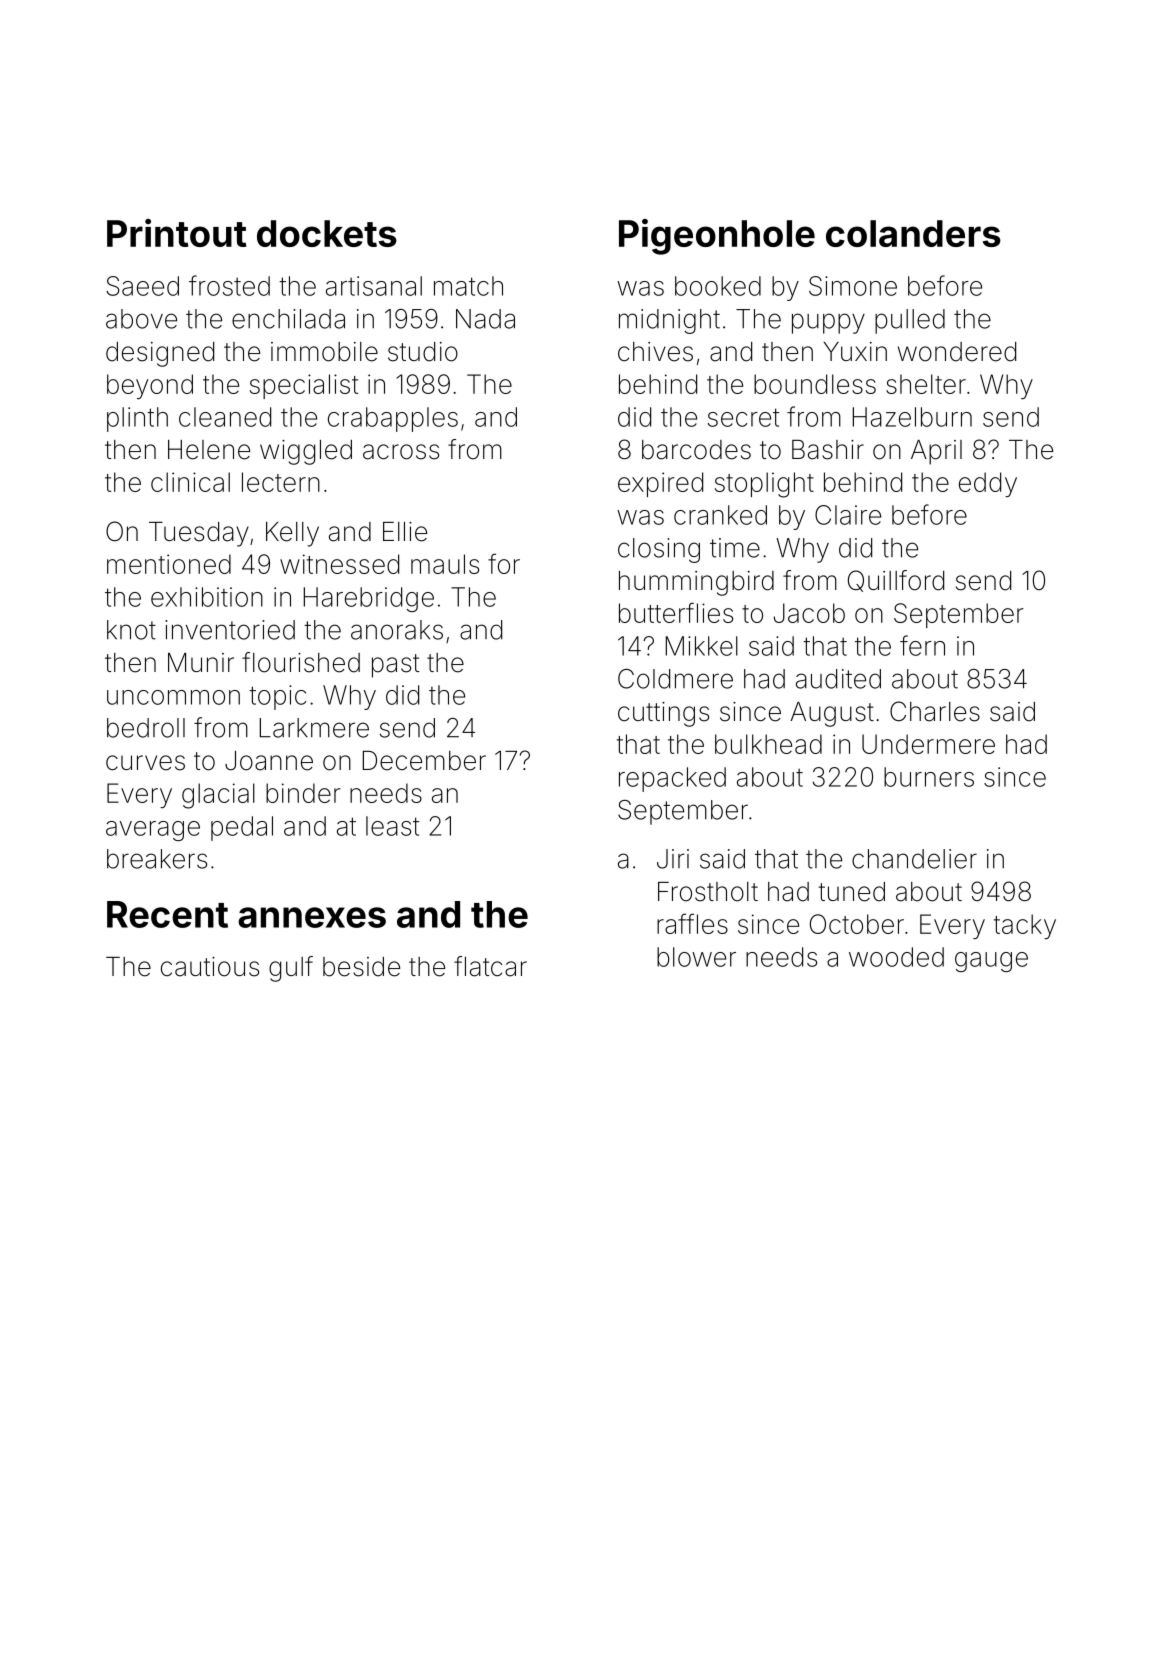 The width and height of the page is (1165, 1654). I want to click on chives, so click(655, 352).
